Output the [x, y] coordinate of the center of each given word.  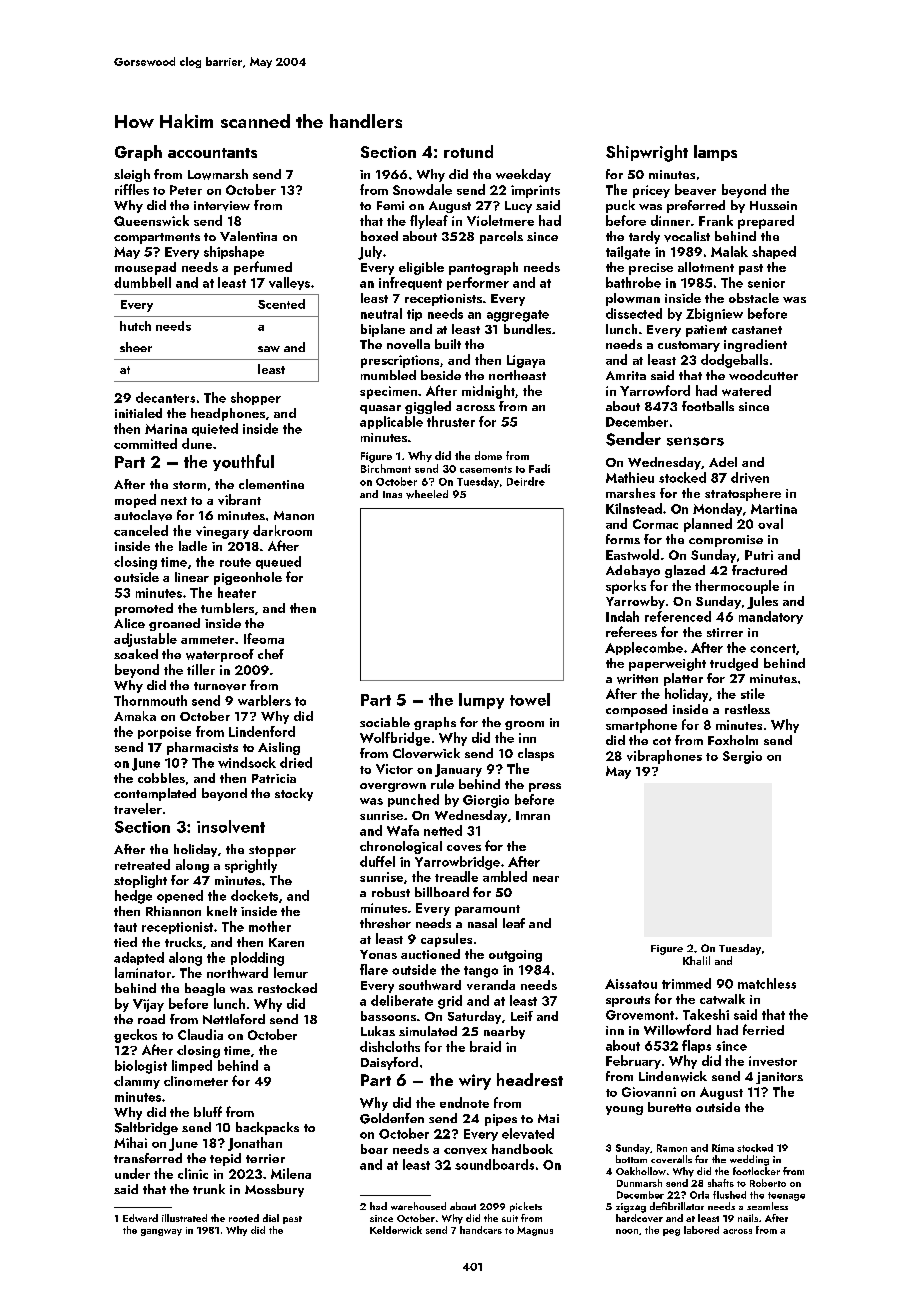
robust [391, 892]
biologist [141, 1067]
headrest [530, 1079]
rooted [244, 1218]
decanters [165, 397]
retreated [142, 864]
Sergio [742, 757]
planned [708, 525]
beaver [695, 189]
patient [706, 331]
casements [486, 469]
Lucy [518, 207]
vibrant [239, 499]
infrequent [410, 283]
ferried [763, 1029]
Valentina [248, 236]
